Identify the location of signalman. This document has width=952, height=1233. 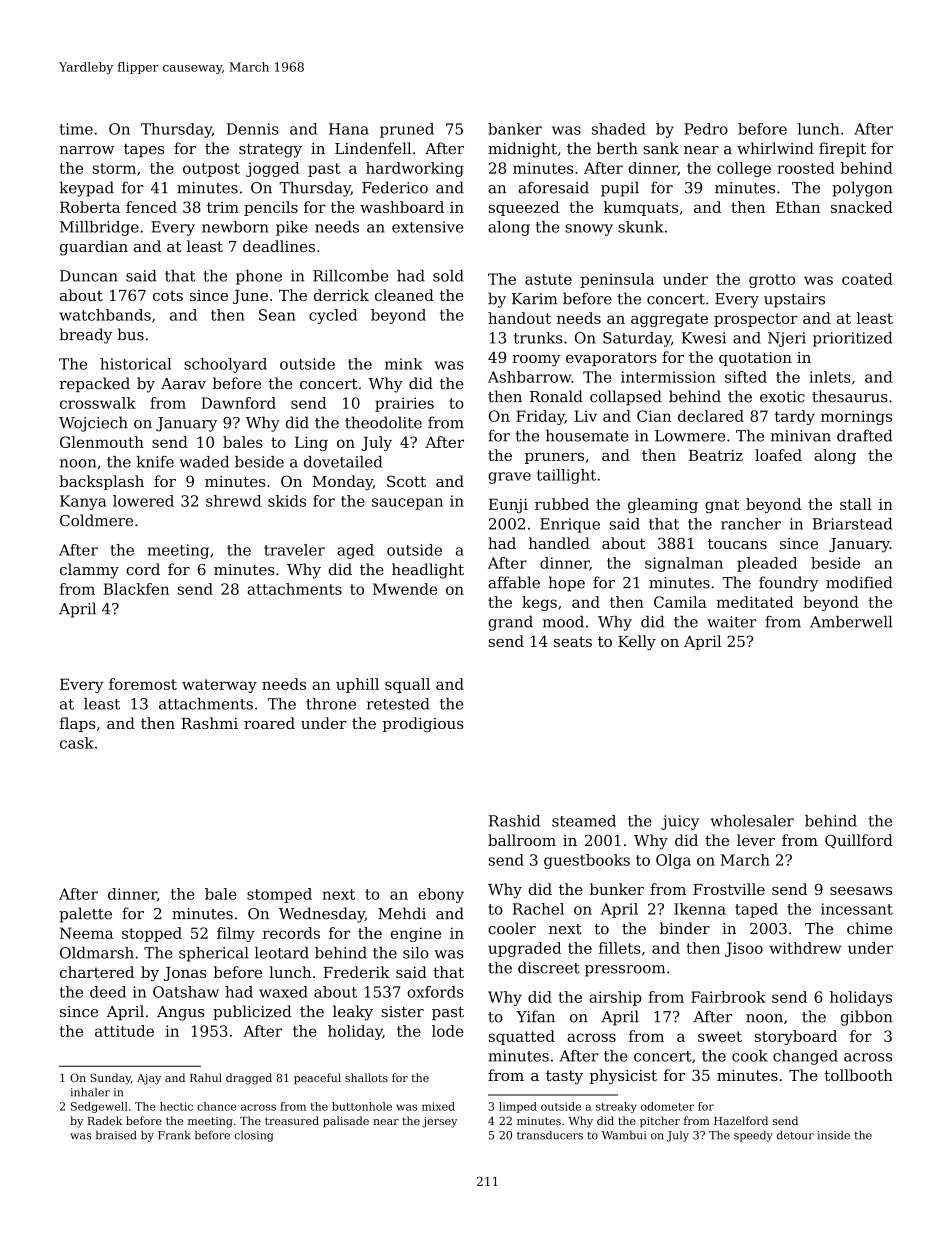
(684, 564).
